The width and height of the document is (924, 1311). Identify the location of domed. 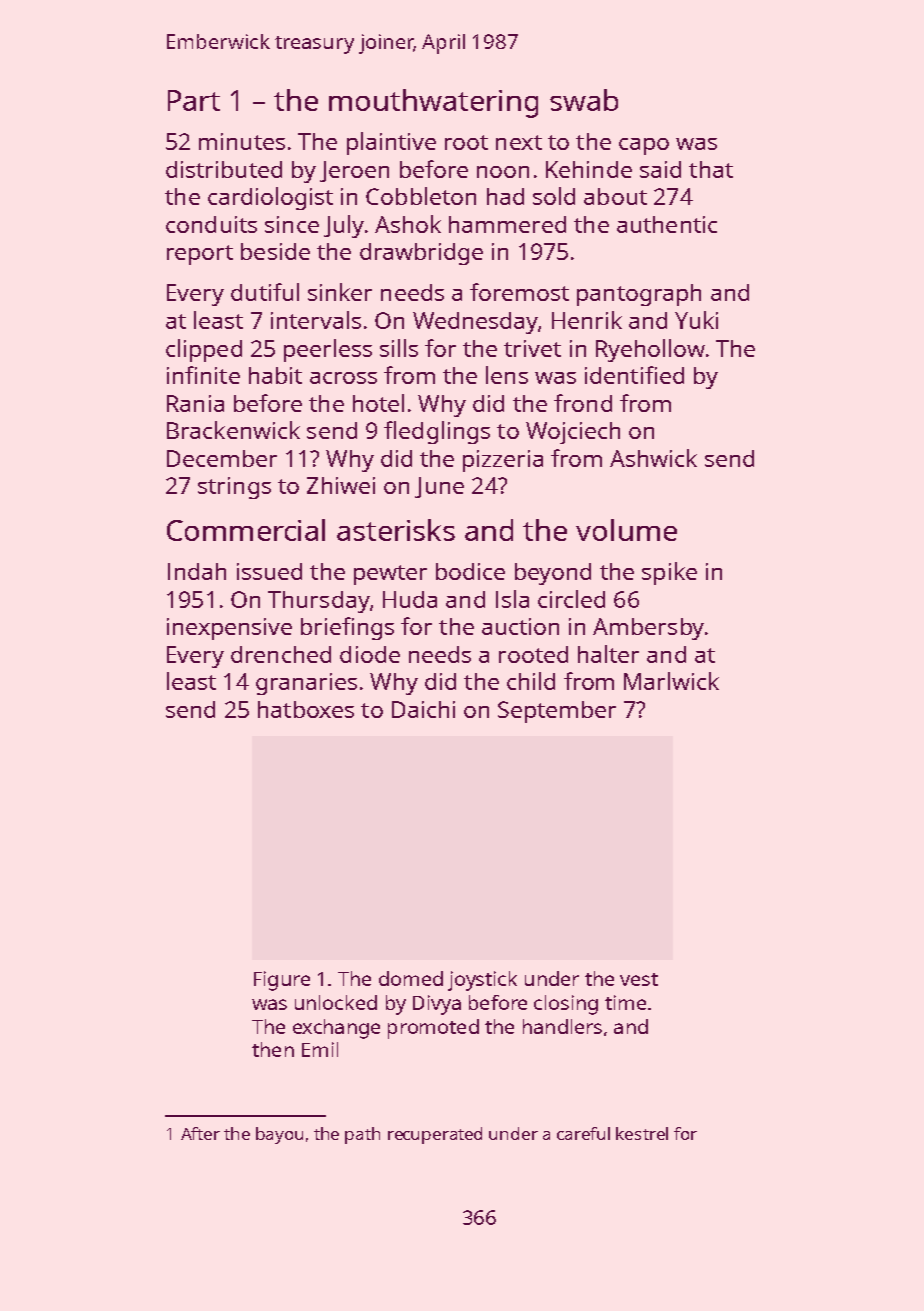
(411, 978).
